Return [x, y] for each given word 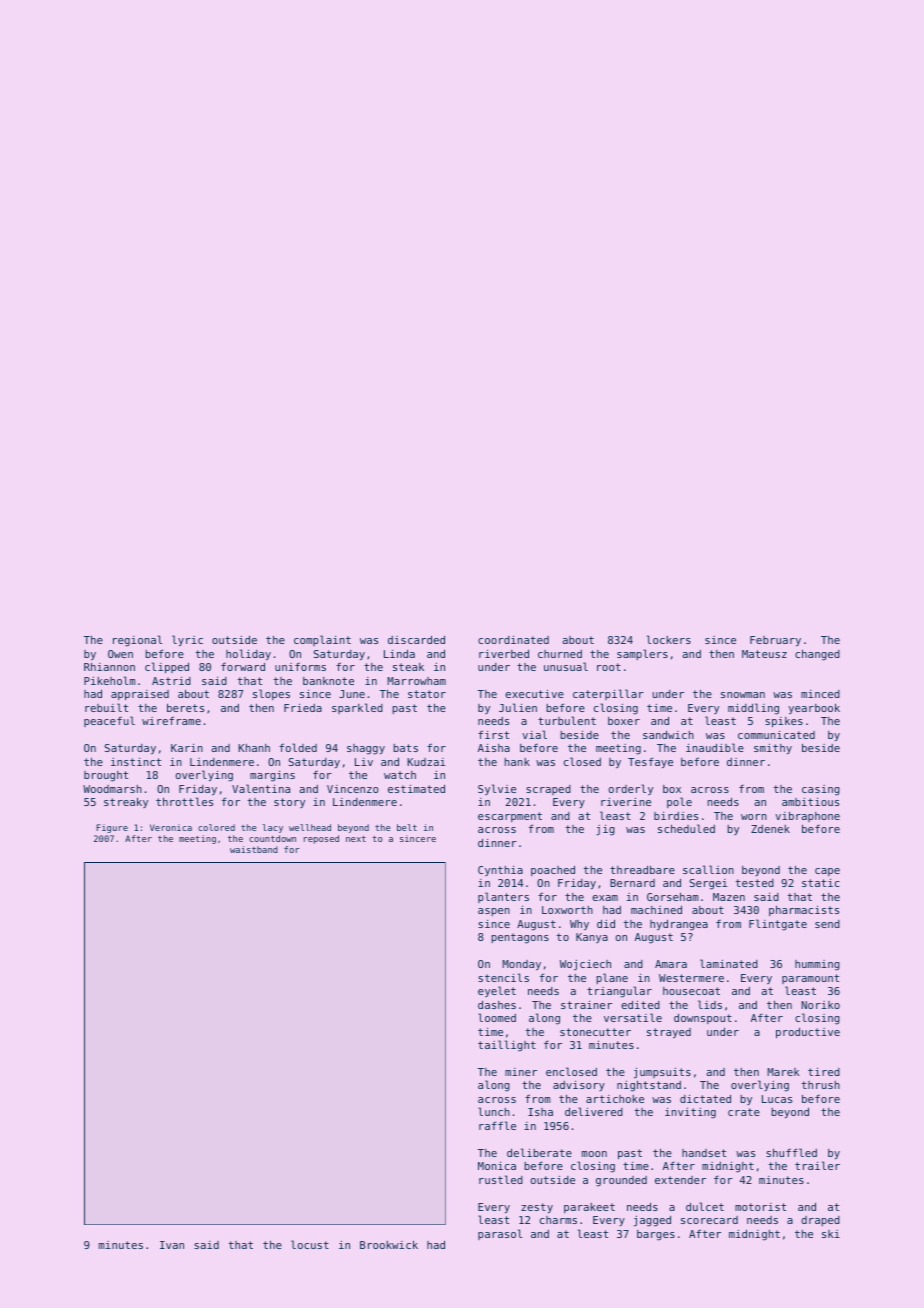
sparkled [357, 708]
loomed [497, 1017]
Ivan [172, 1245]
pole [679, 802]
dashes [497, 1004]
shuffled [791, 1152]
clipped [167, 668]
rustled [501, 1179]
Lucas [777, 1099]
